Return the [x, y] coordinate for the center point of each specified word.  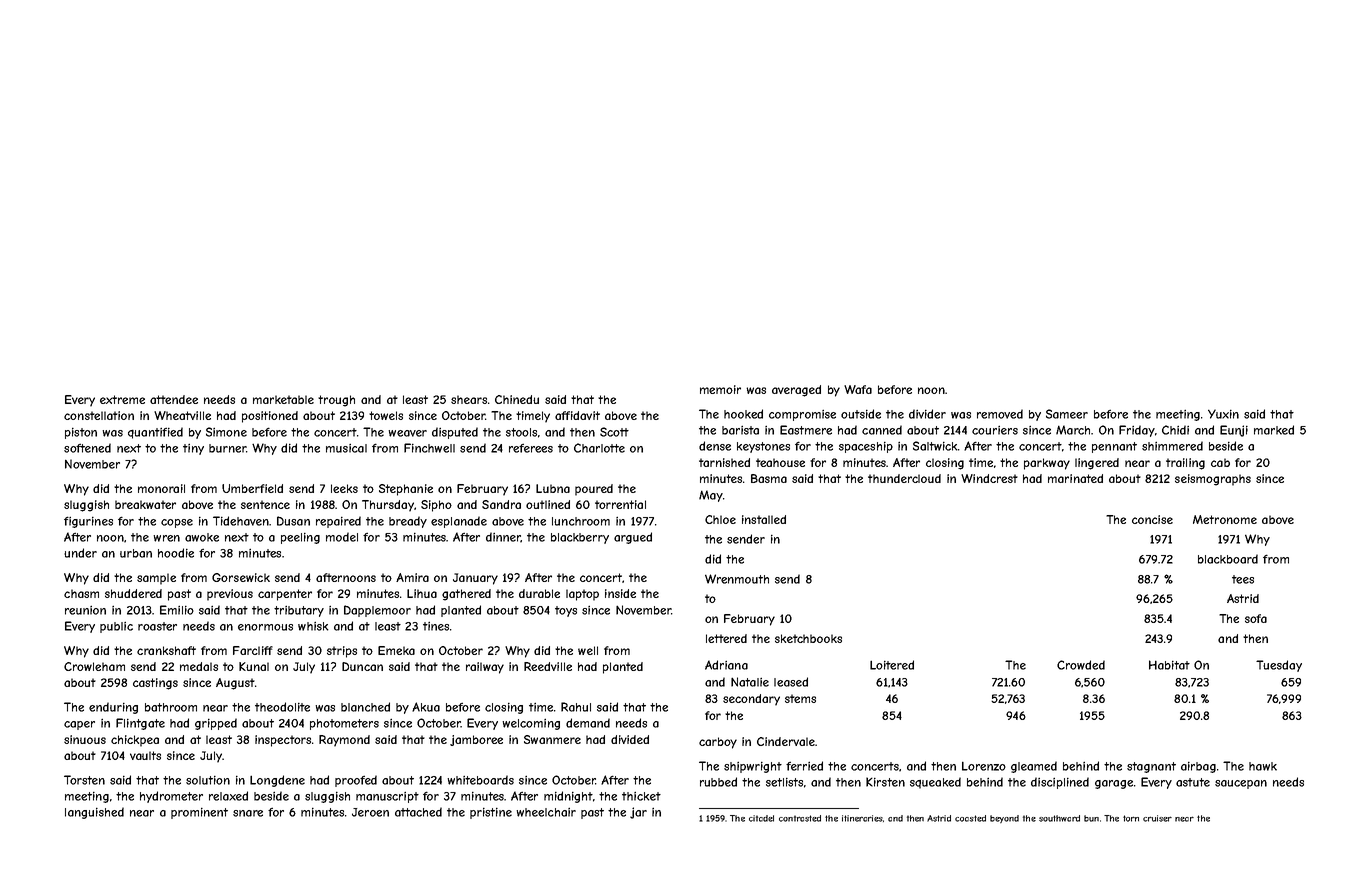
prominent [199, 813]
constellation [99, 415]
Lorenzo [984, 766]
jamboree [476, 740]
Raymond [344, 741]
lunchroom [581, 521]
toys [566, 611]
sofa [1256, 618]
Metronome [1225, 519]
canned [882, 430]
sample [156, 579]
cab [1220, 462]
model [342, 537]
